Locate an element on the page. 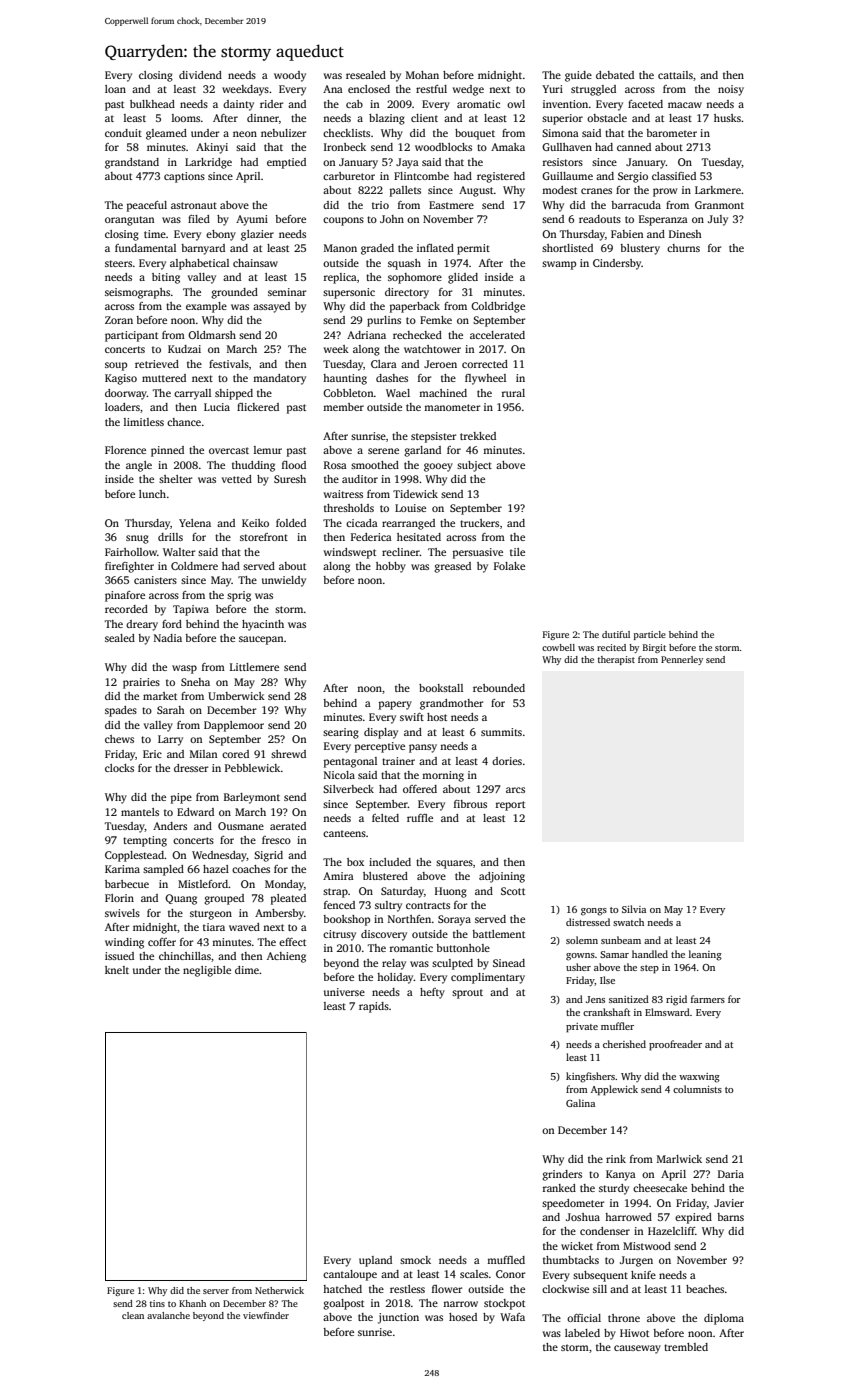 The image size is (849, 1400). cattails is located at coordinates (675, 75).
